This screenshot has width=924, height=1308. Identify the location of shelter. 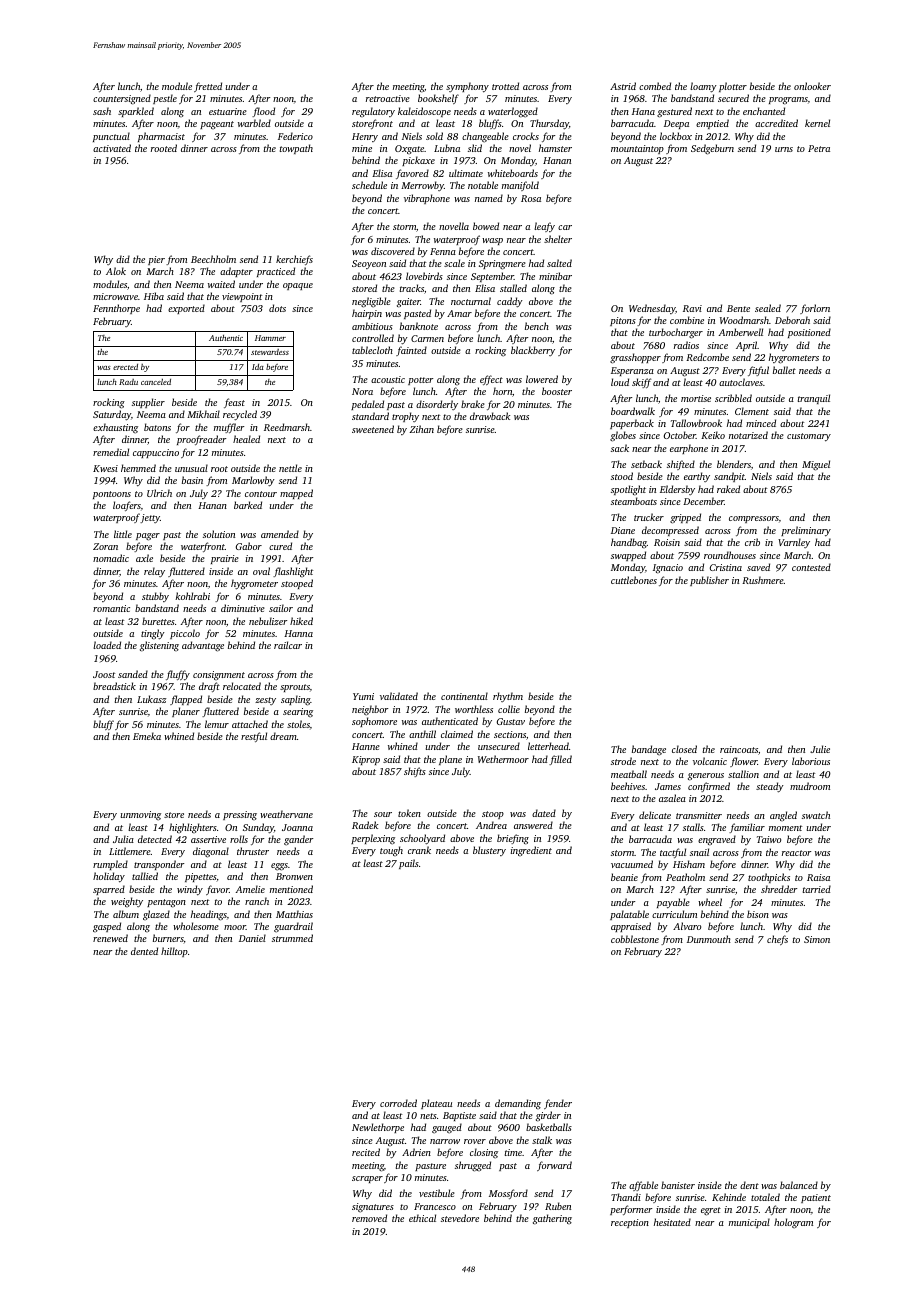
(558, 239).
